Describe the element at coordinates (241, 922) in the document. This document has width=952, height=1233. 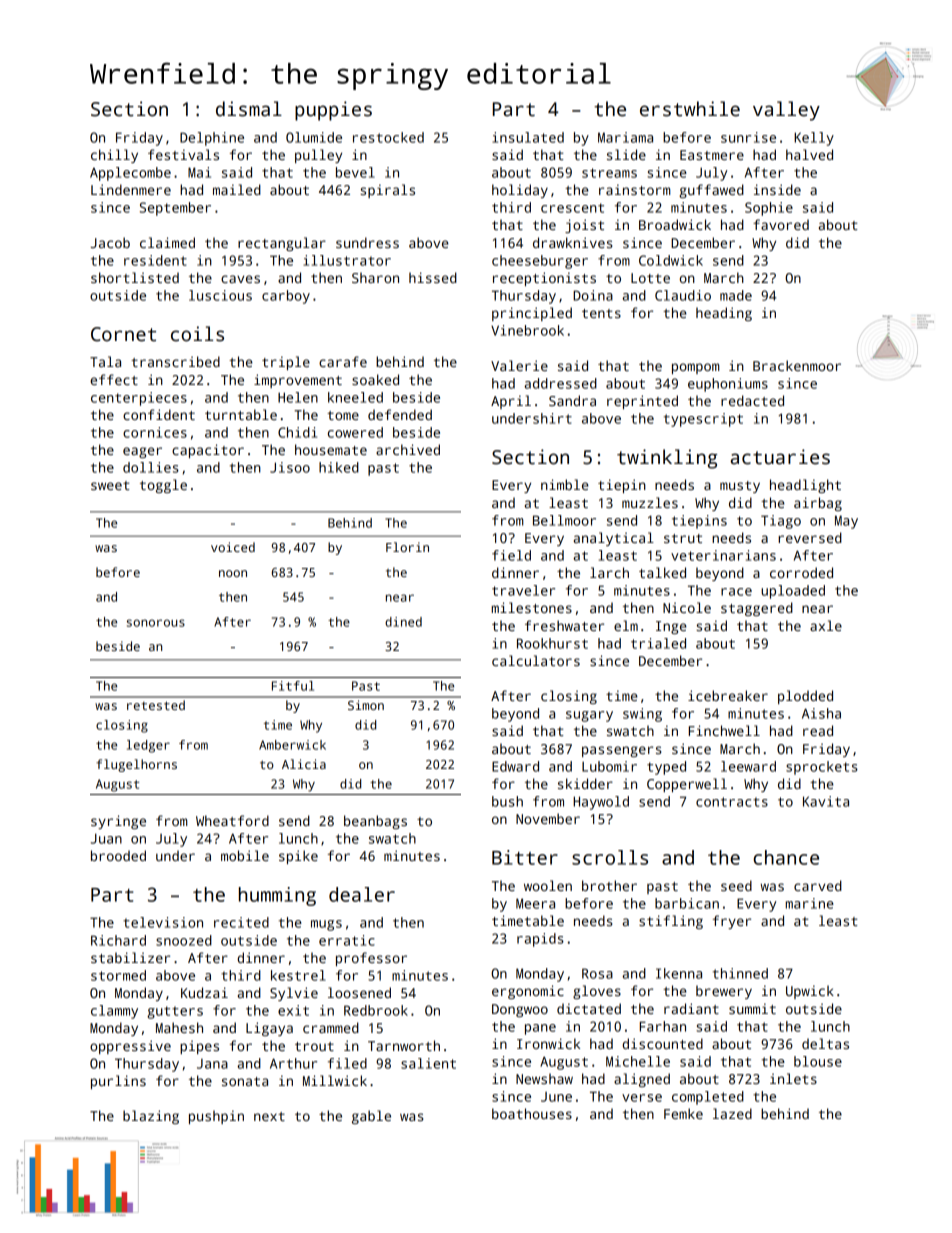
I see `recited` at that location.
